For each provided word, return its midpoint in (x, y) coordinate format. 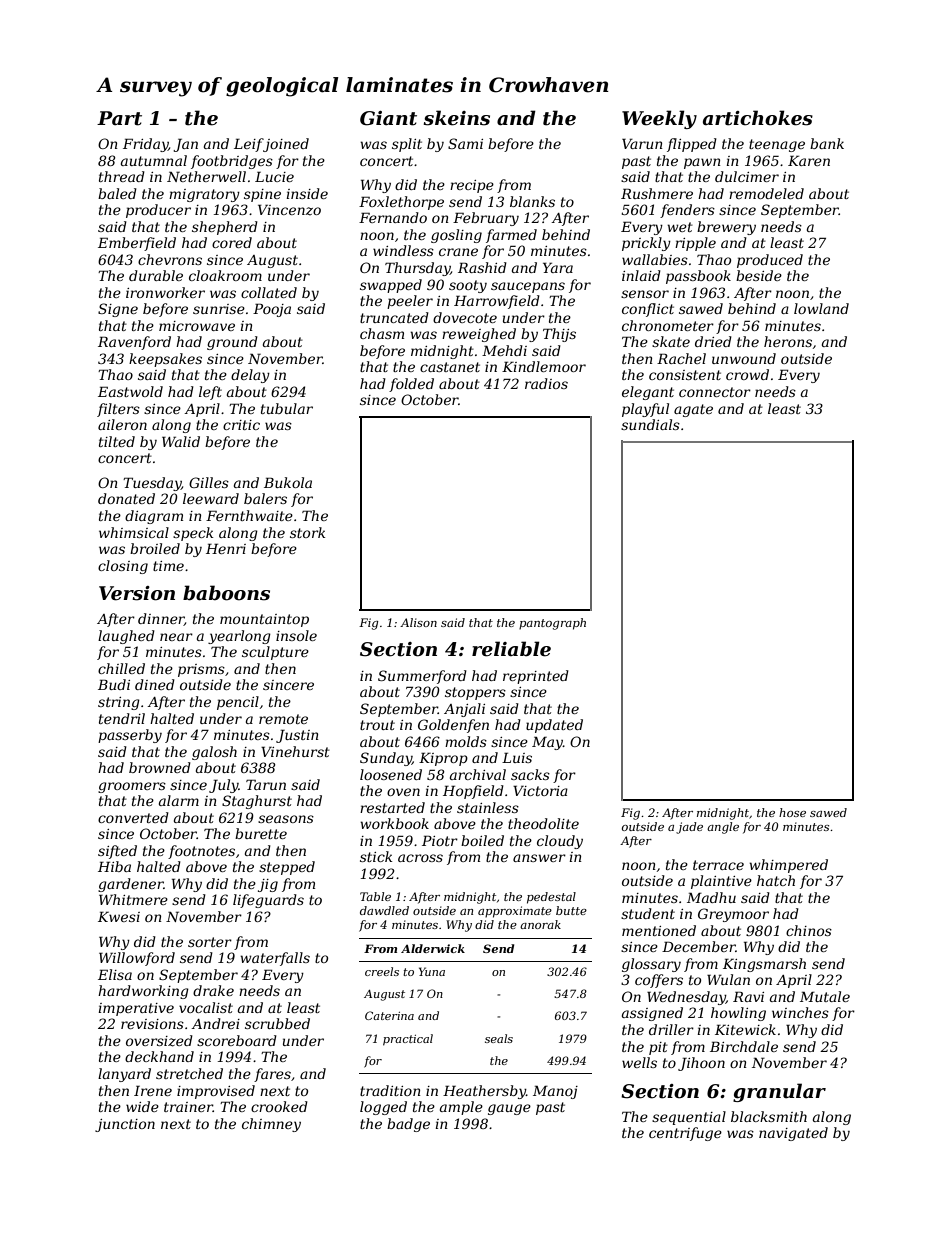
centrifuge (685, 1134)
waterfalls (275, 959)
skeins (456, 118)
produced (770, 261)
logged (383, 1108)
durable (156, 275)
